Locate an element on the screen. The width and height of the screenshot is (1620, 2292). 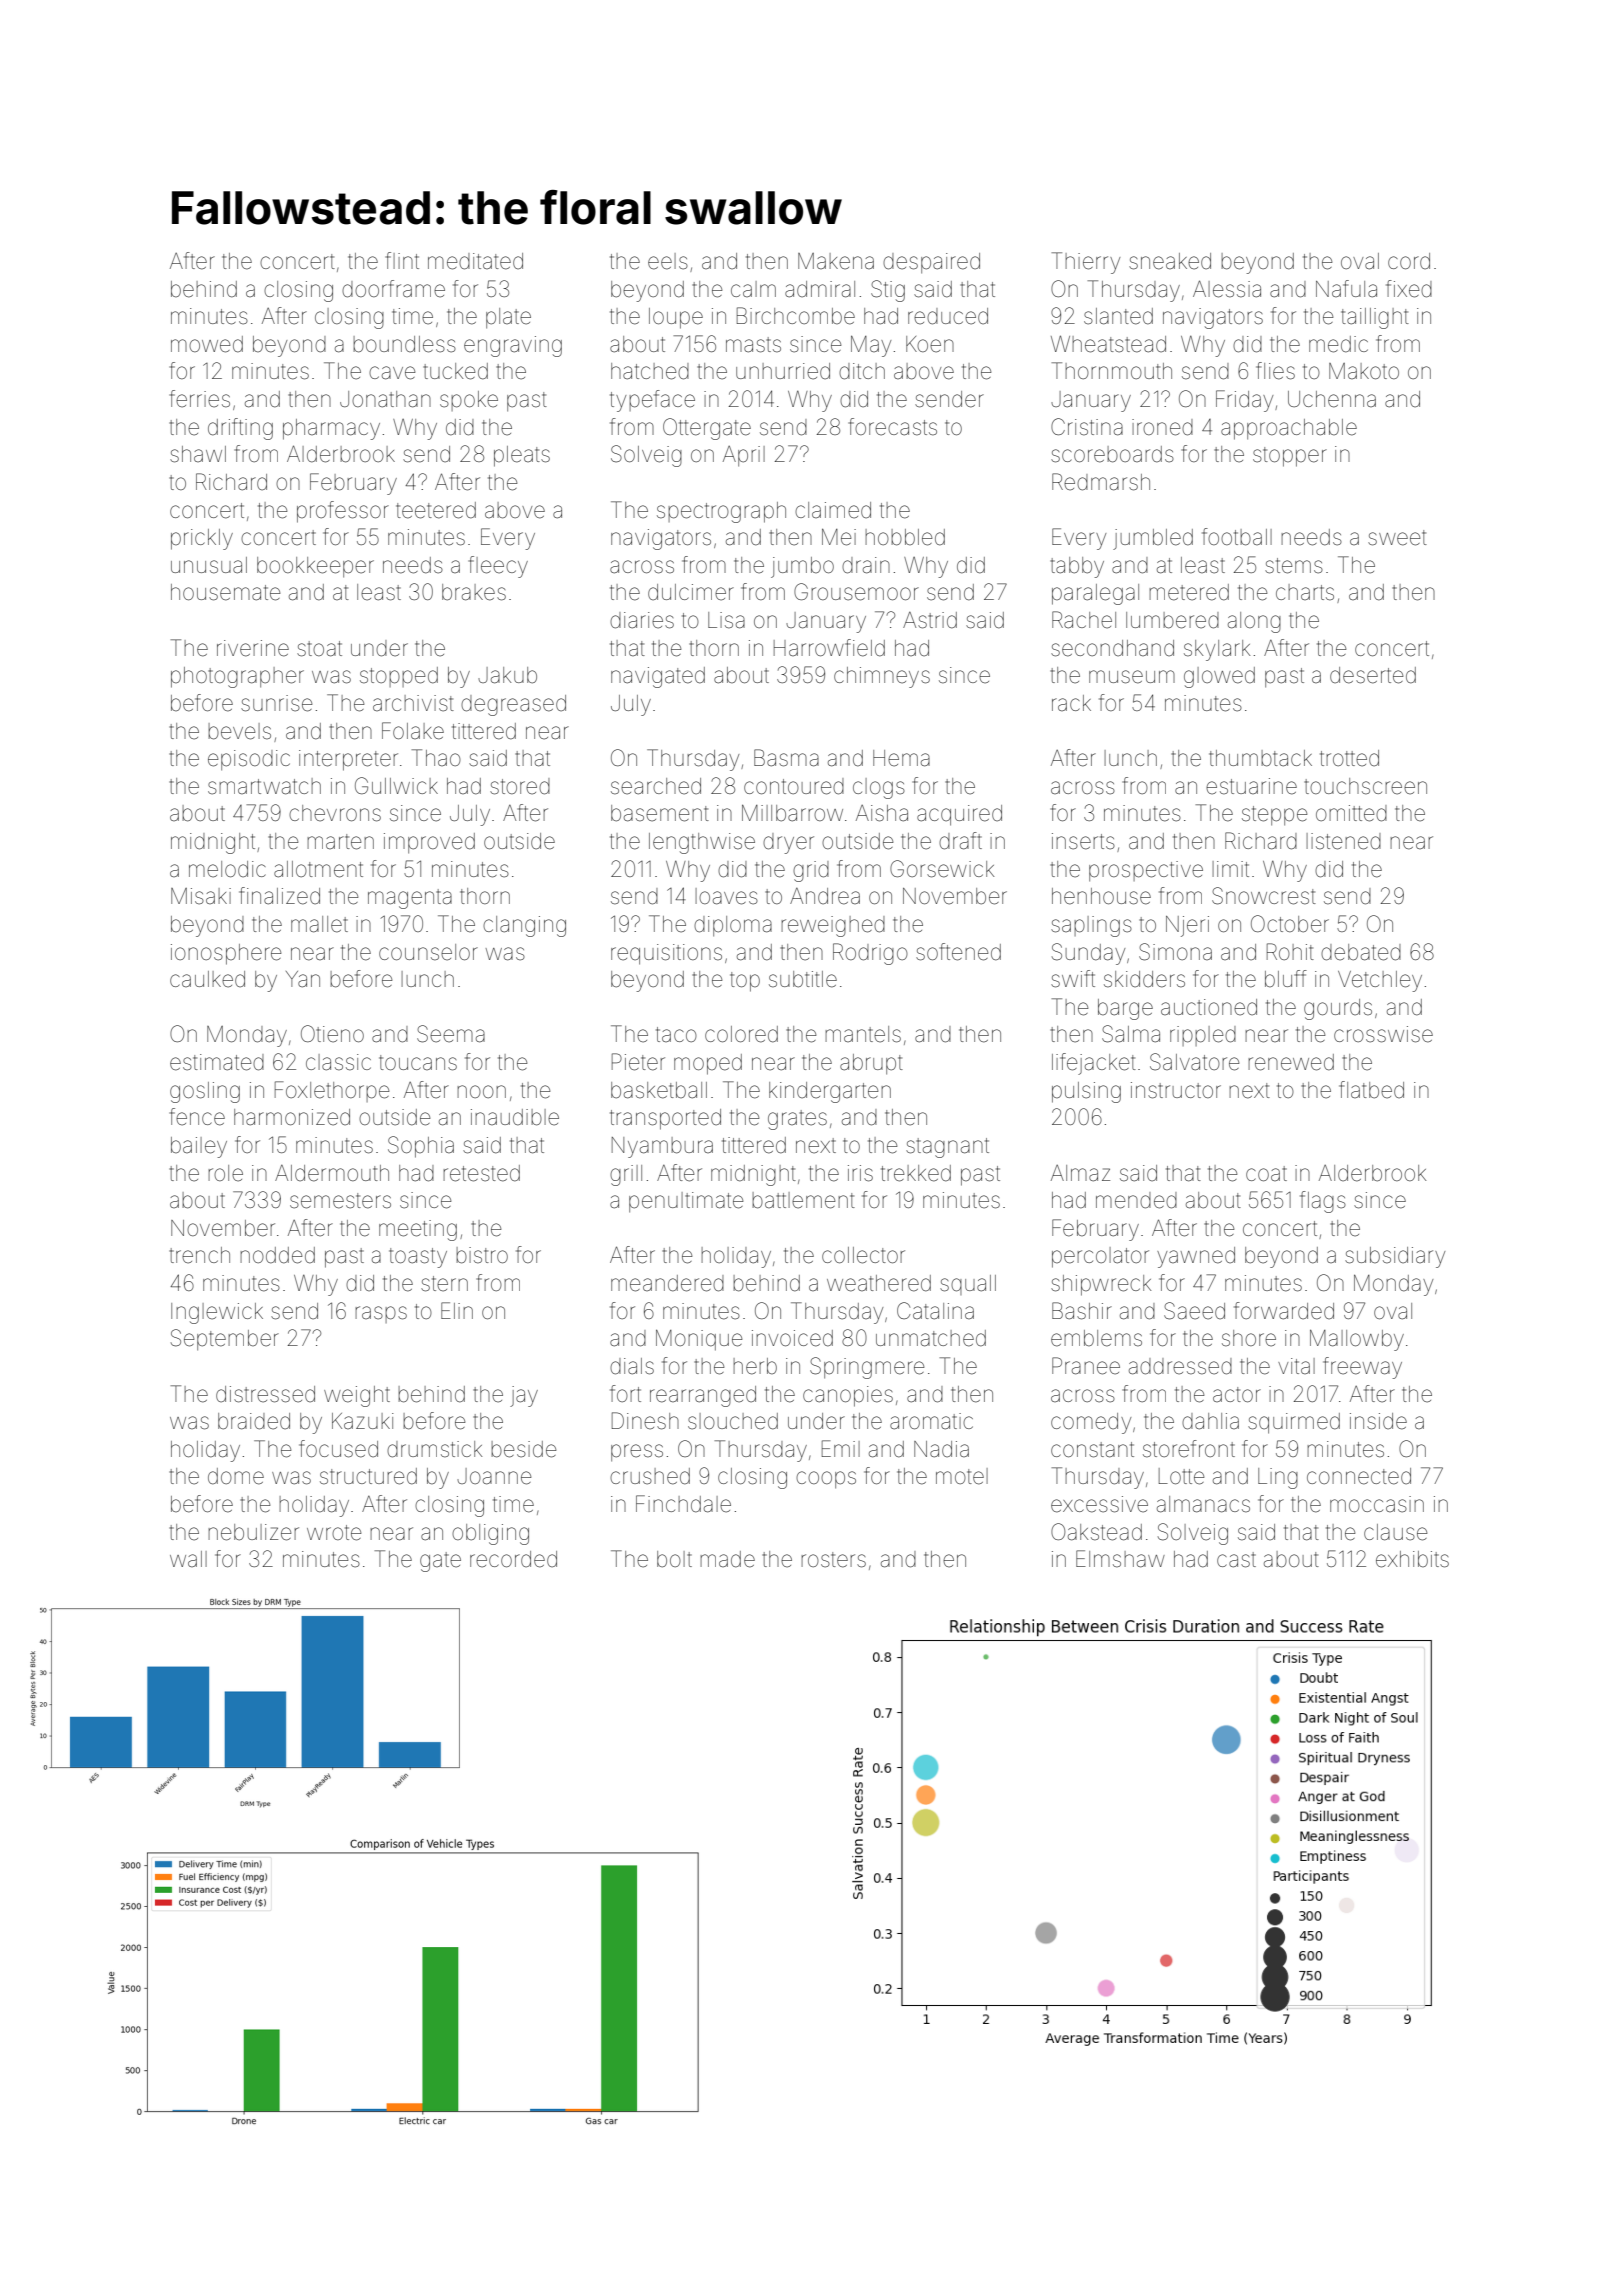
instructor is located at coordinates (1176, 1090).
